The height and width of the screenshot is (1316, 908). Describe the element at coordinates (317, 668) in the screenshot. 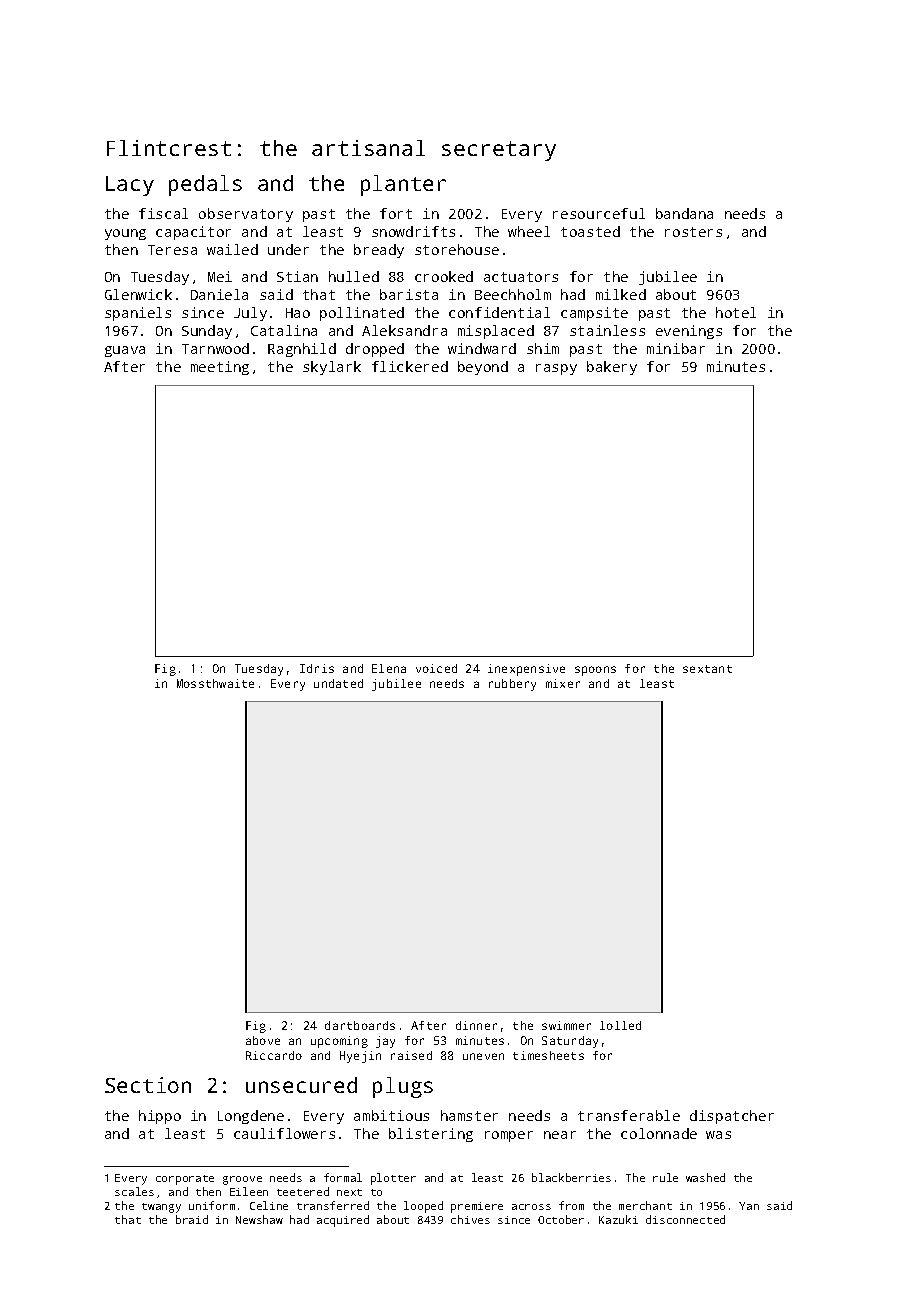

I see `Idris` at that location.
